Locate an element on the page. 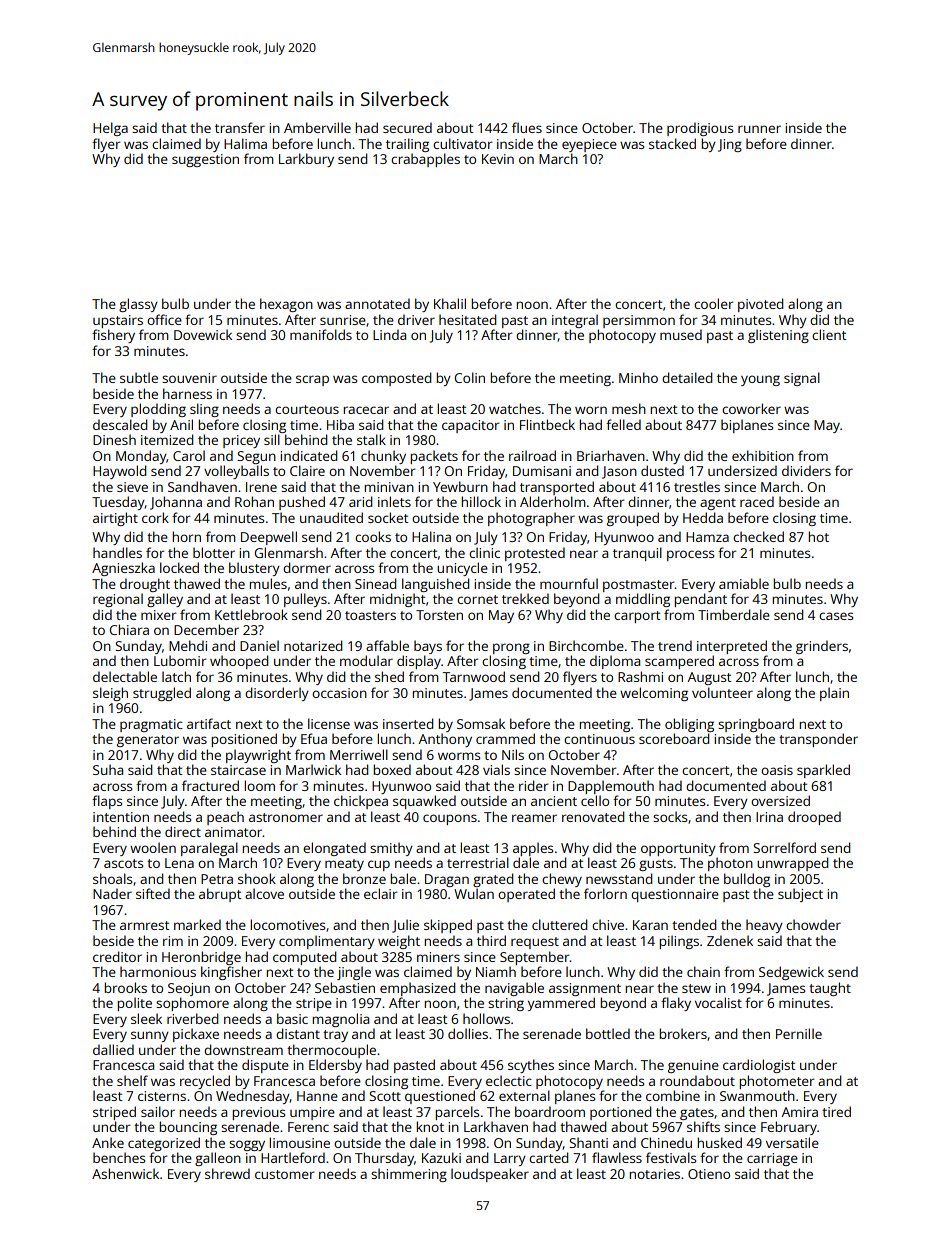 This image has width=952, height=1233. occasion is located at coordinates (339, 693).
